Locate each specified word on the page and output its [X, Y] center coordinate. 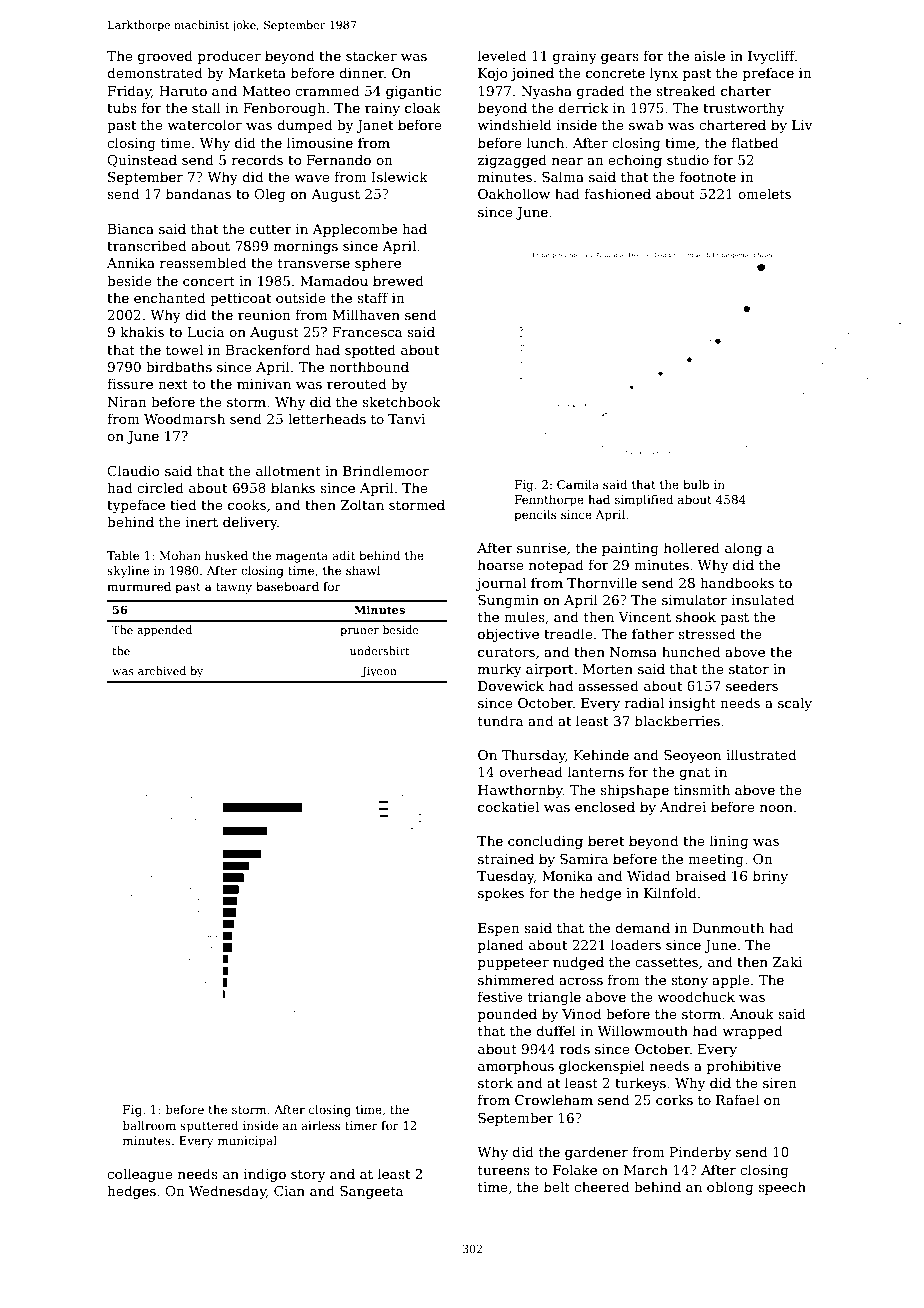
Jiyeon [379, 672]
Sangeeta [372, 1192]
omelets [764, 193]
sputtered [209, 1127]
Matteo [266, 91]
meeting [716, 860]
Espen [499, 929]
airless [320, 1125]
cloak [423, 107]
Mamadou [334, 280]
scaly [795, 704]
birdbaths [179, 366]
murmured [139, 586]
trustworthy [743, 109]
